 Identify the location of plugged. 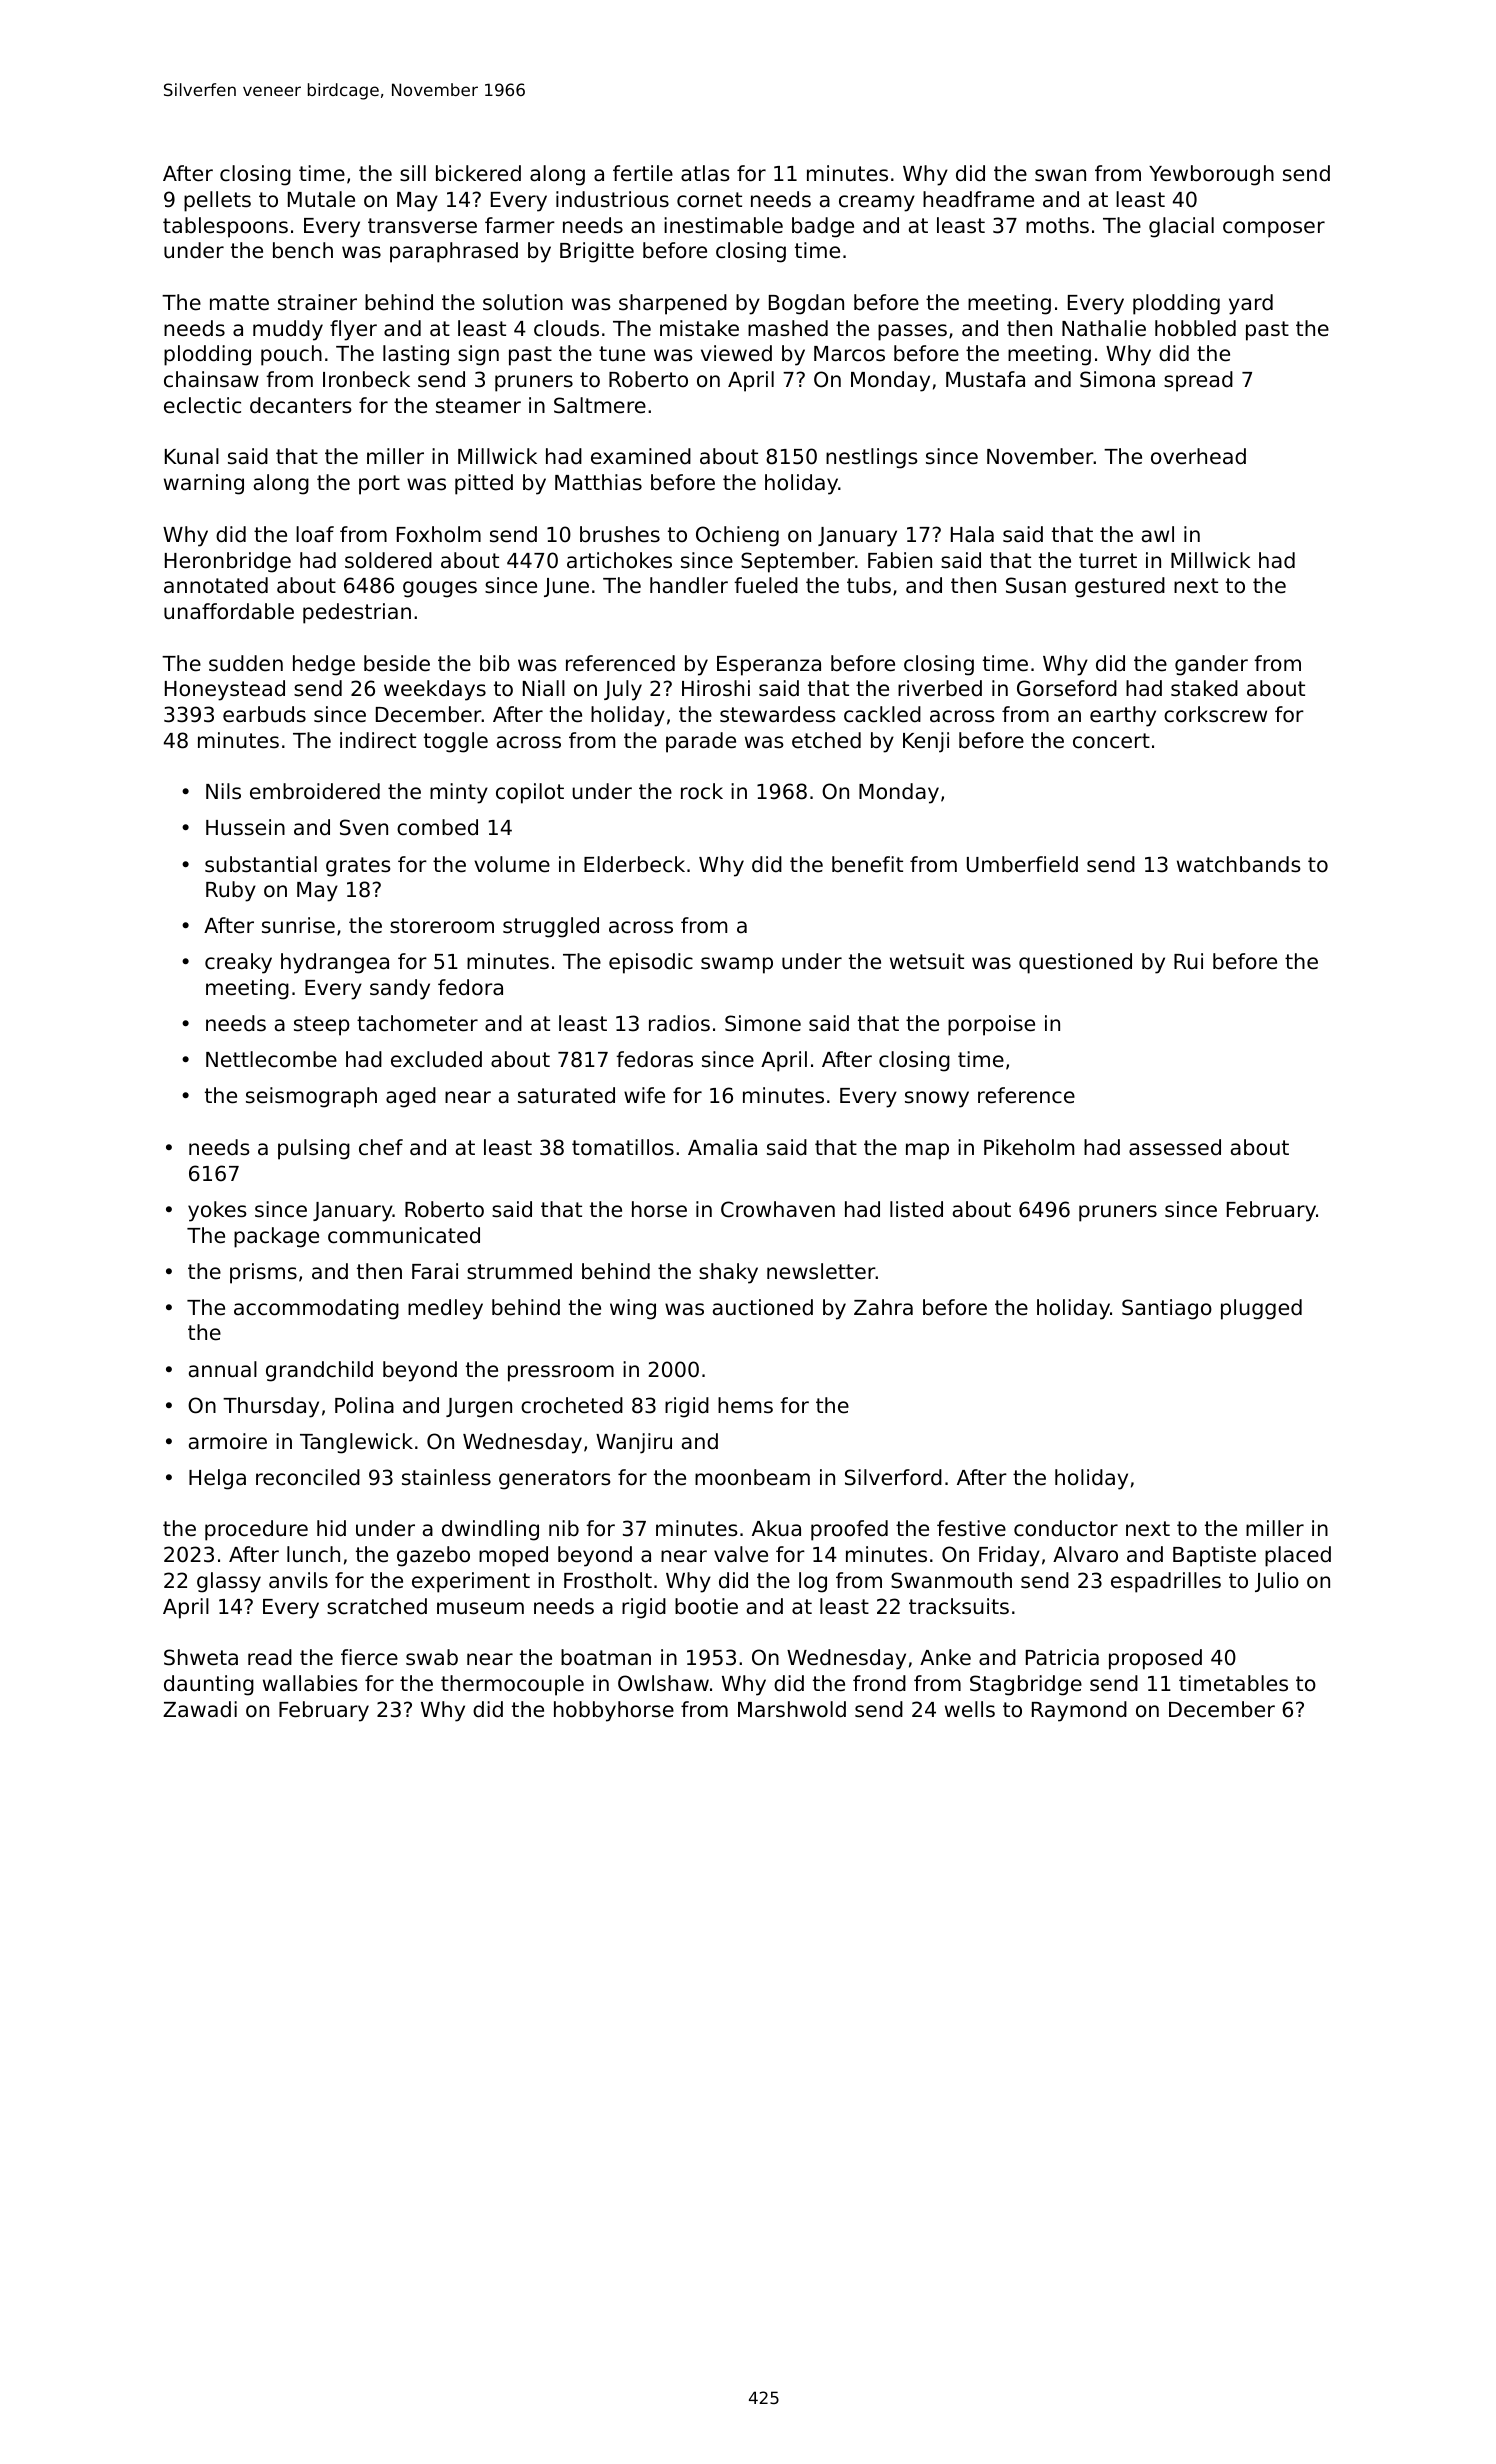
(1261, 1309).
